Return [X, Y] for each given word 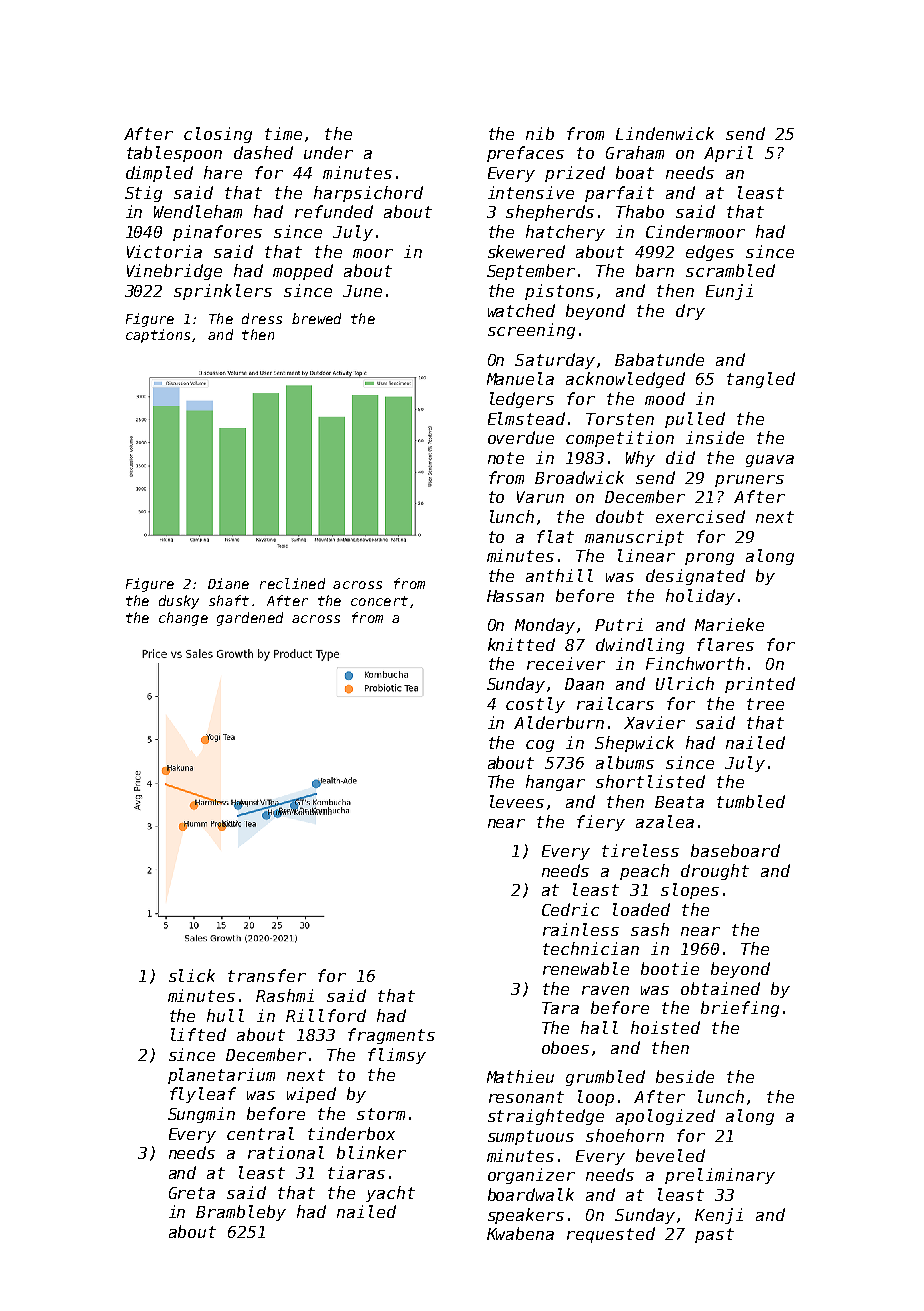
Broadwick [579, 477]
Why [640, 459]
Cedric [570, 909]
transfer [267, 975]
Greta [192, 1193]
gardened [250, 619]
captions [158, 336]
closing [218, 135]
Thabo [640, 211]
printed [760, 685]
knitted [521, 644]
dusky [179, 602]
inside [715, 437]
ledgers [522, 400]
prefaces [525, 154]
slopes [690, 891]
